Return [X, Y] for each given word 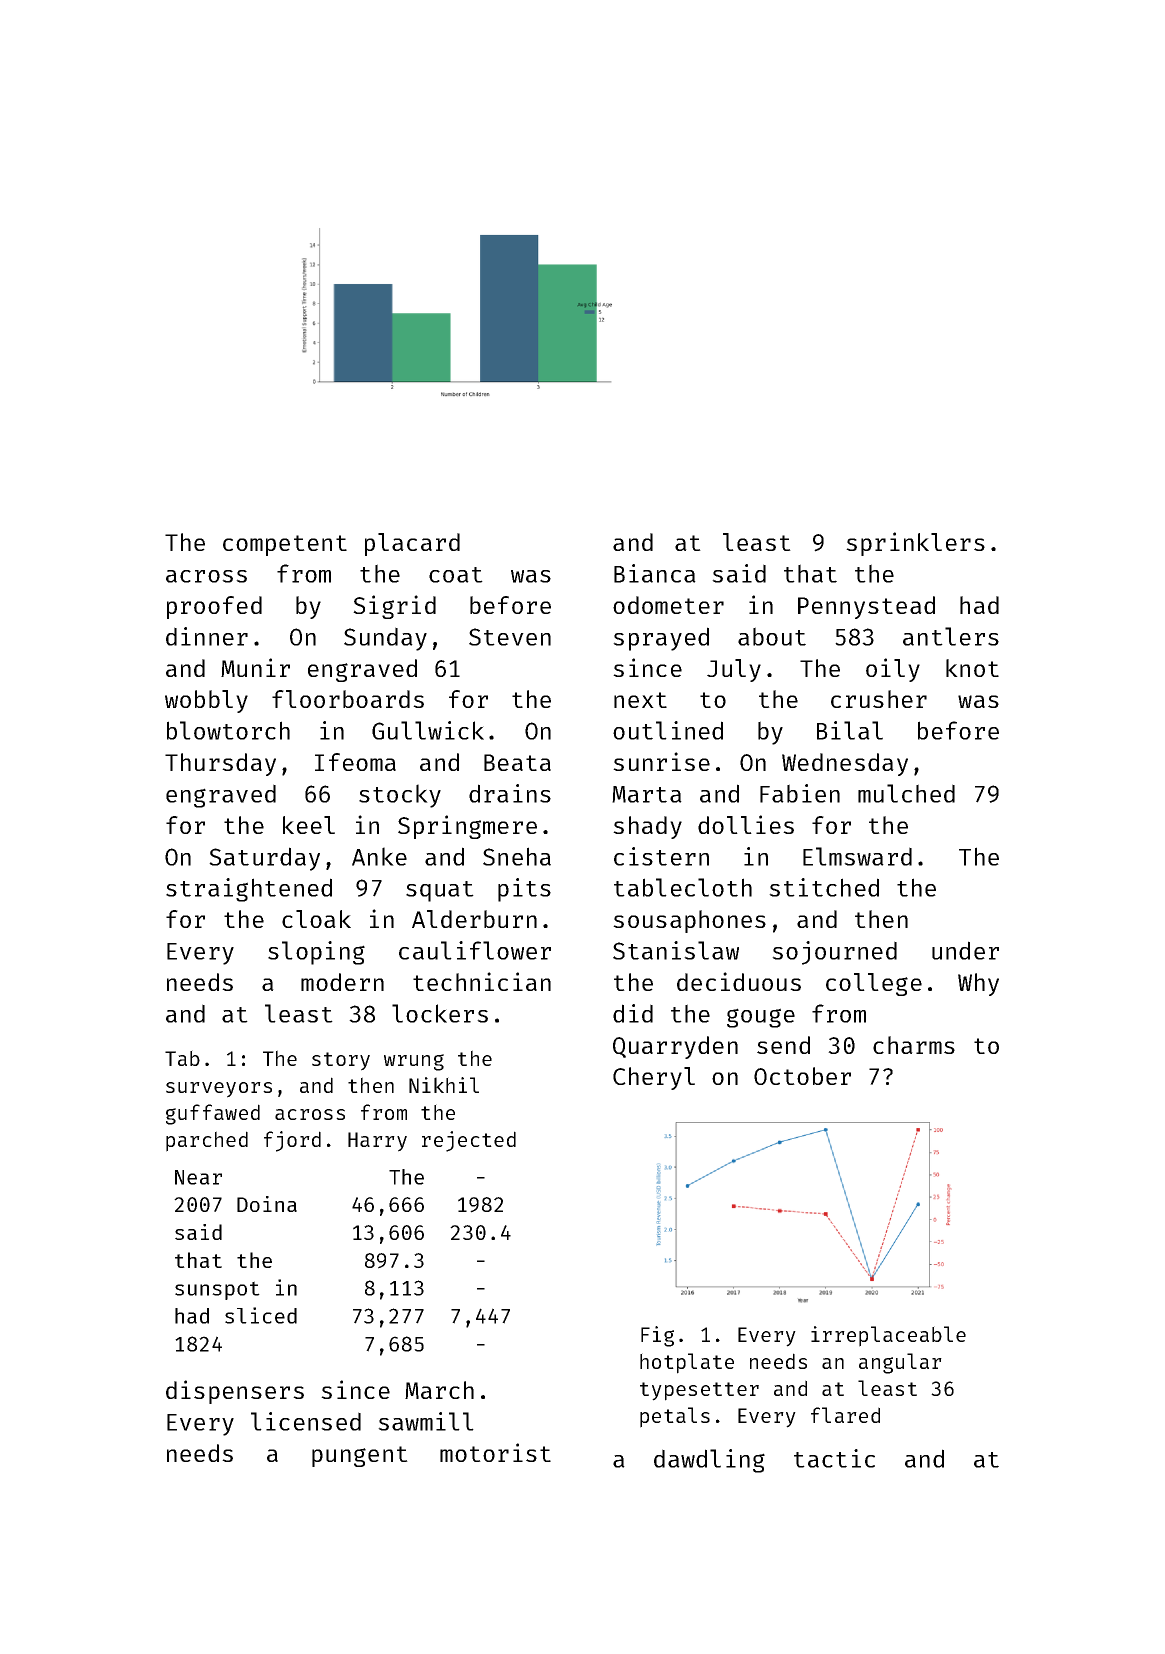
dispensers [235, 1392]
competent [285, 545]
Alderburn [474, 919]
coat [456, 575]
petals [675, 1417]
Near [198, 1177]
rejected [469, 1141]
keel [309, 825]
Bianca [655, 573]
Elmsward [857, 856]
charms [914, 1045]
